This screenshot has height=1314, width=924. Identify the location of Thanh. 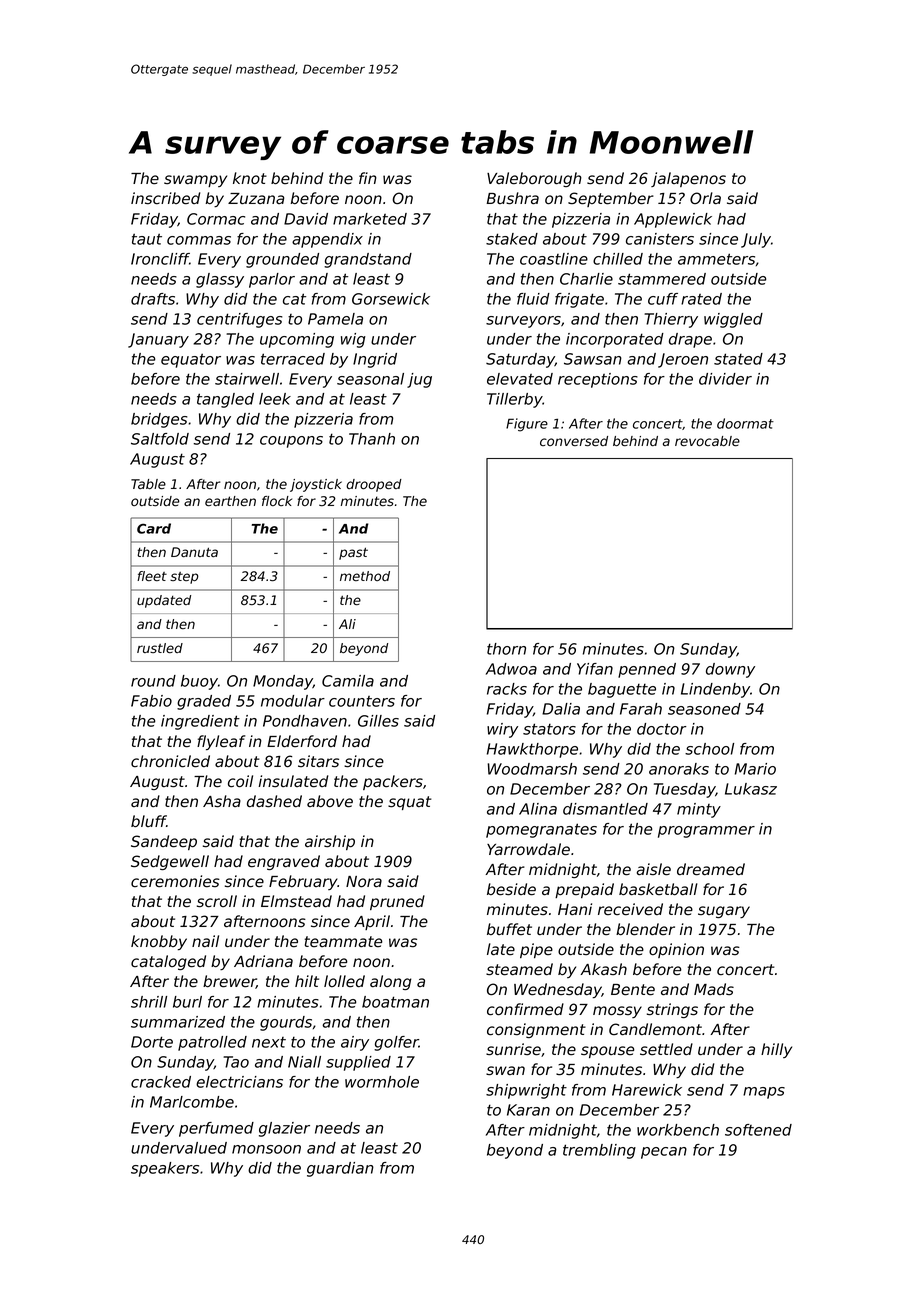
(372, 439).
